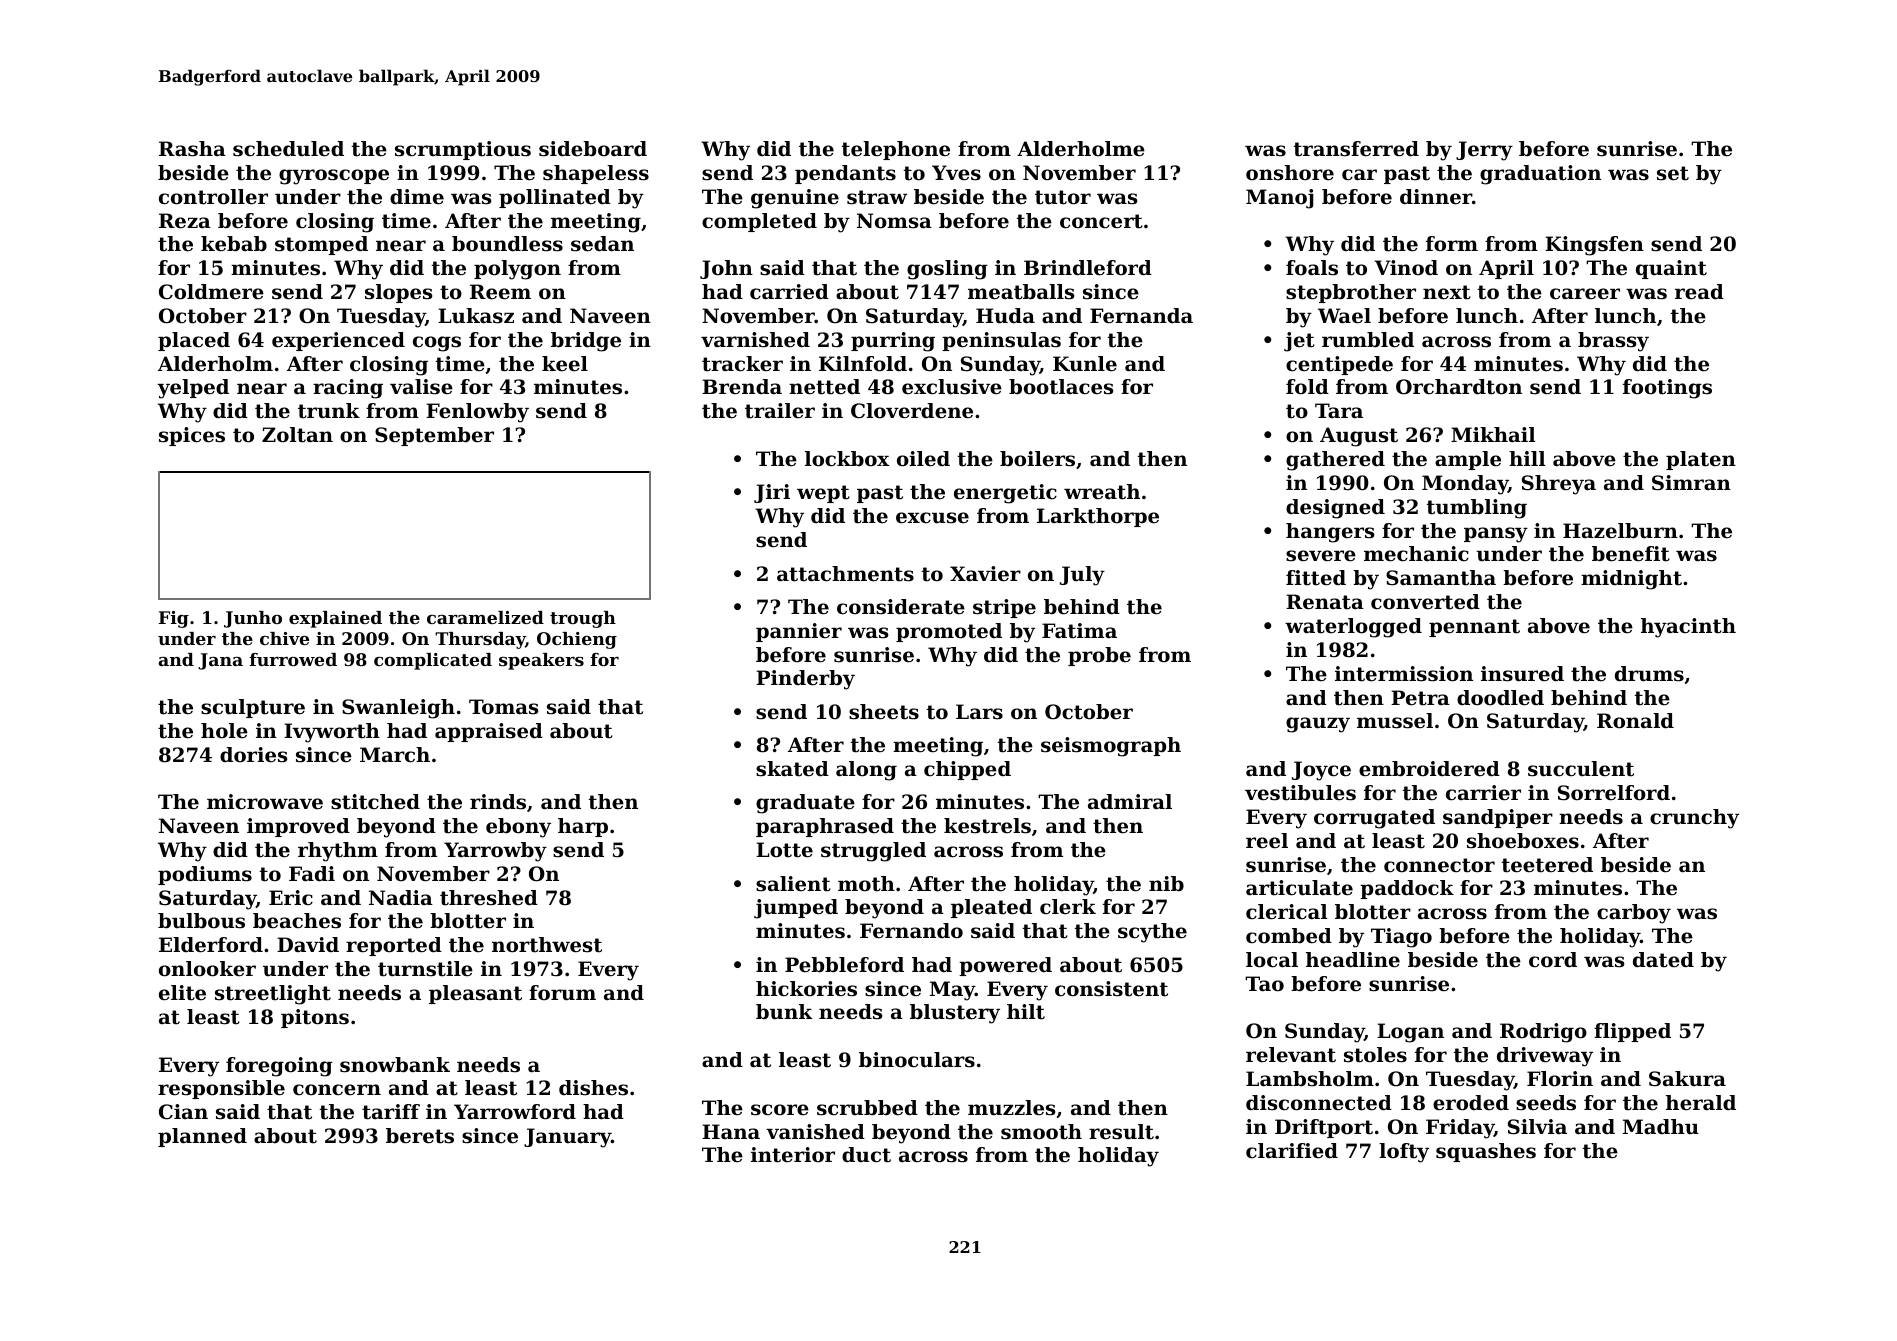 This image has width=1897, height=1341. I want to click on furrowed, so click(293, 659).
